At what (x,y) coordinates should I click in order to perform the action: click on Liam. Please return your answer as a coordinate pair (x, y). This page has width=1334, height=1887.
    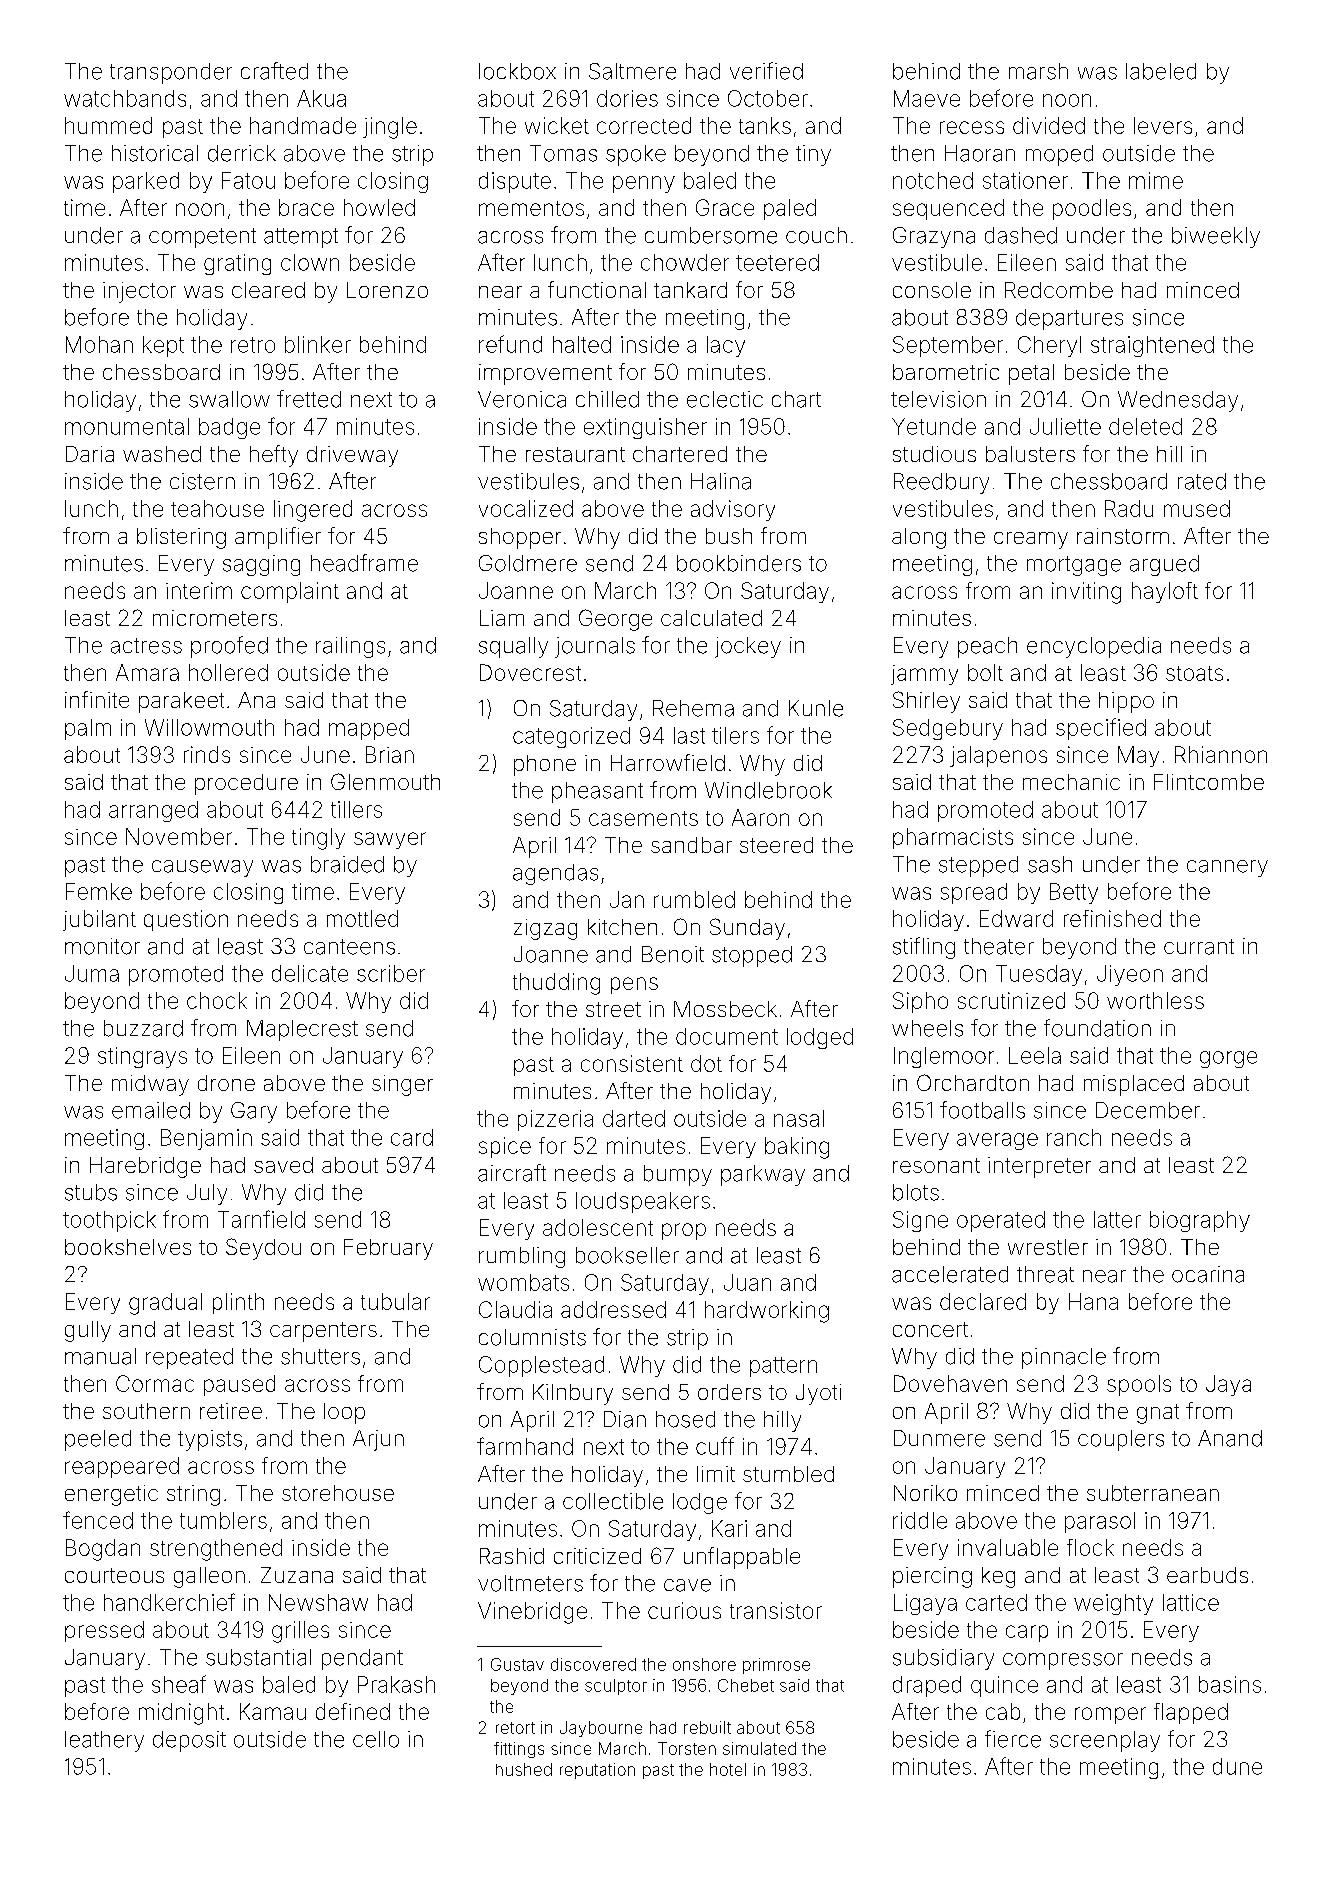
    Looking at the image, I should click on (502, 618).
